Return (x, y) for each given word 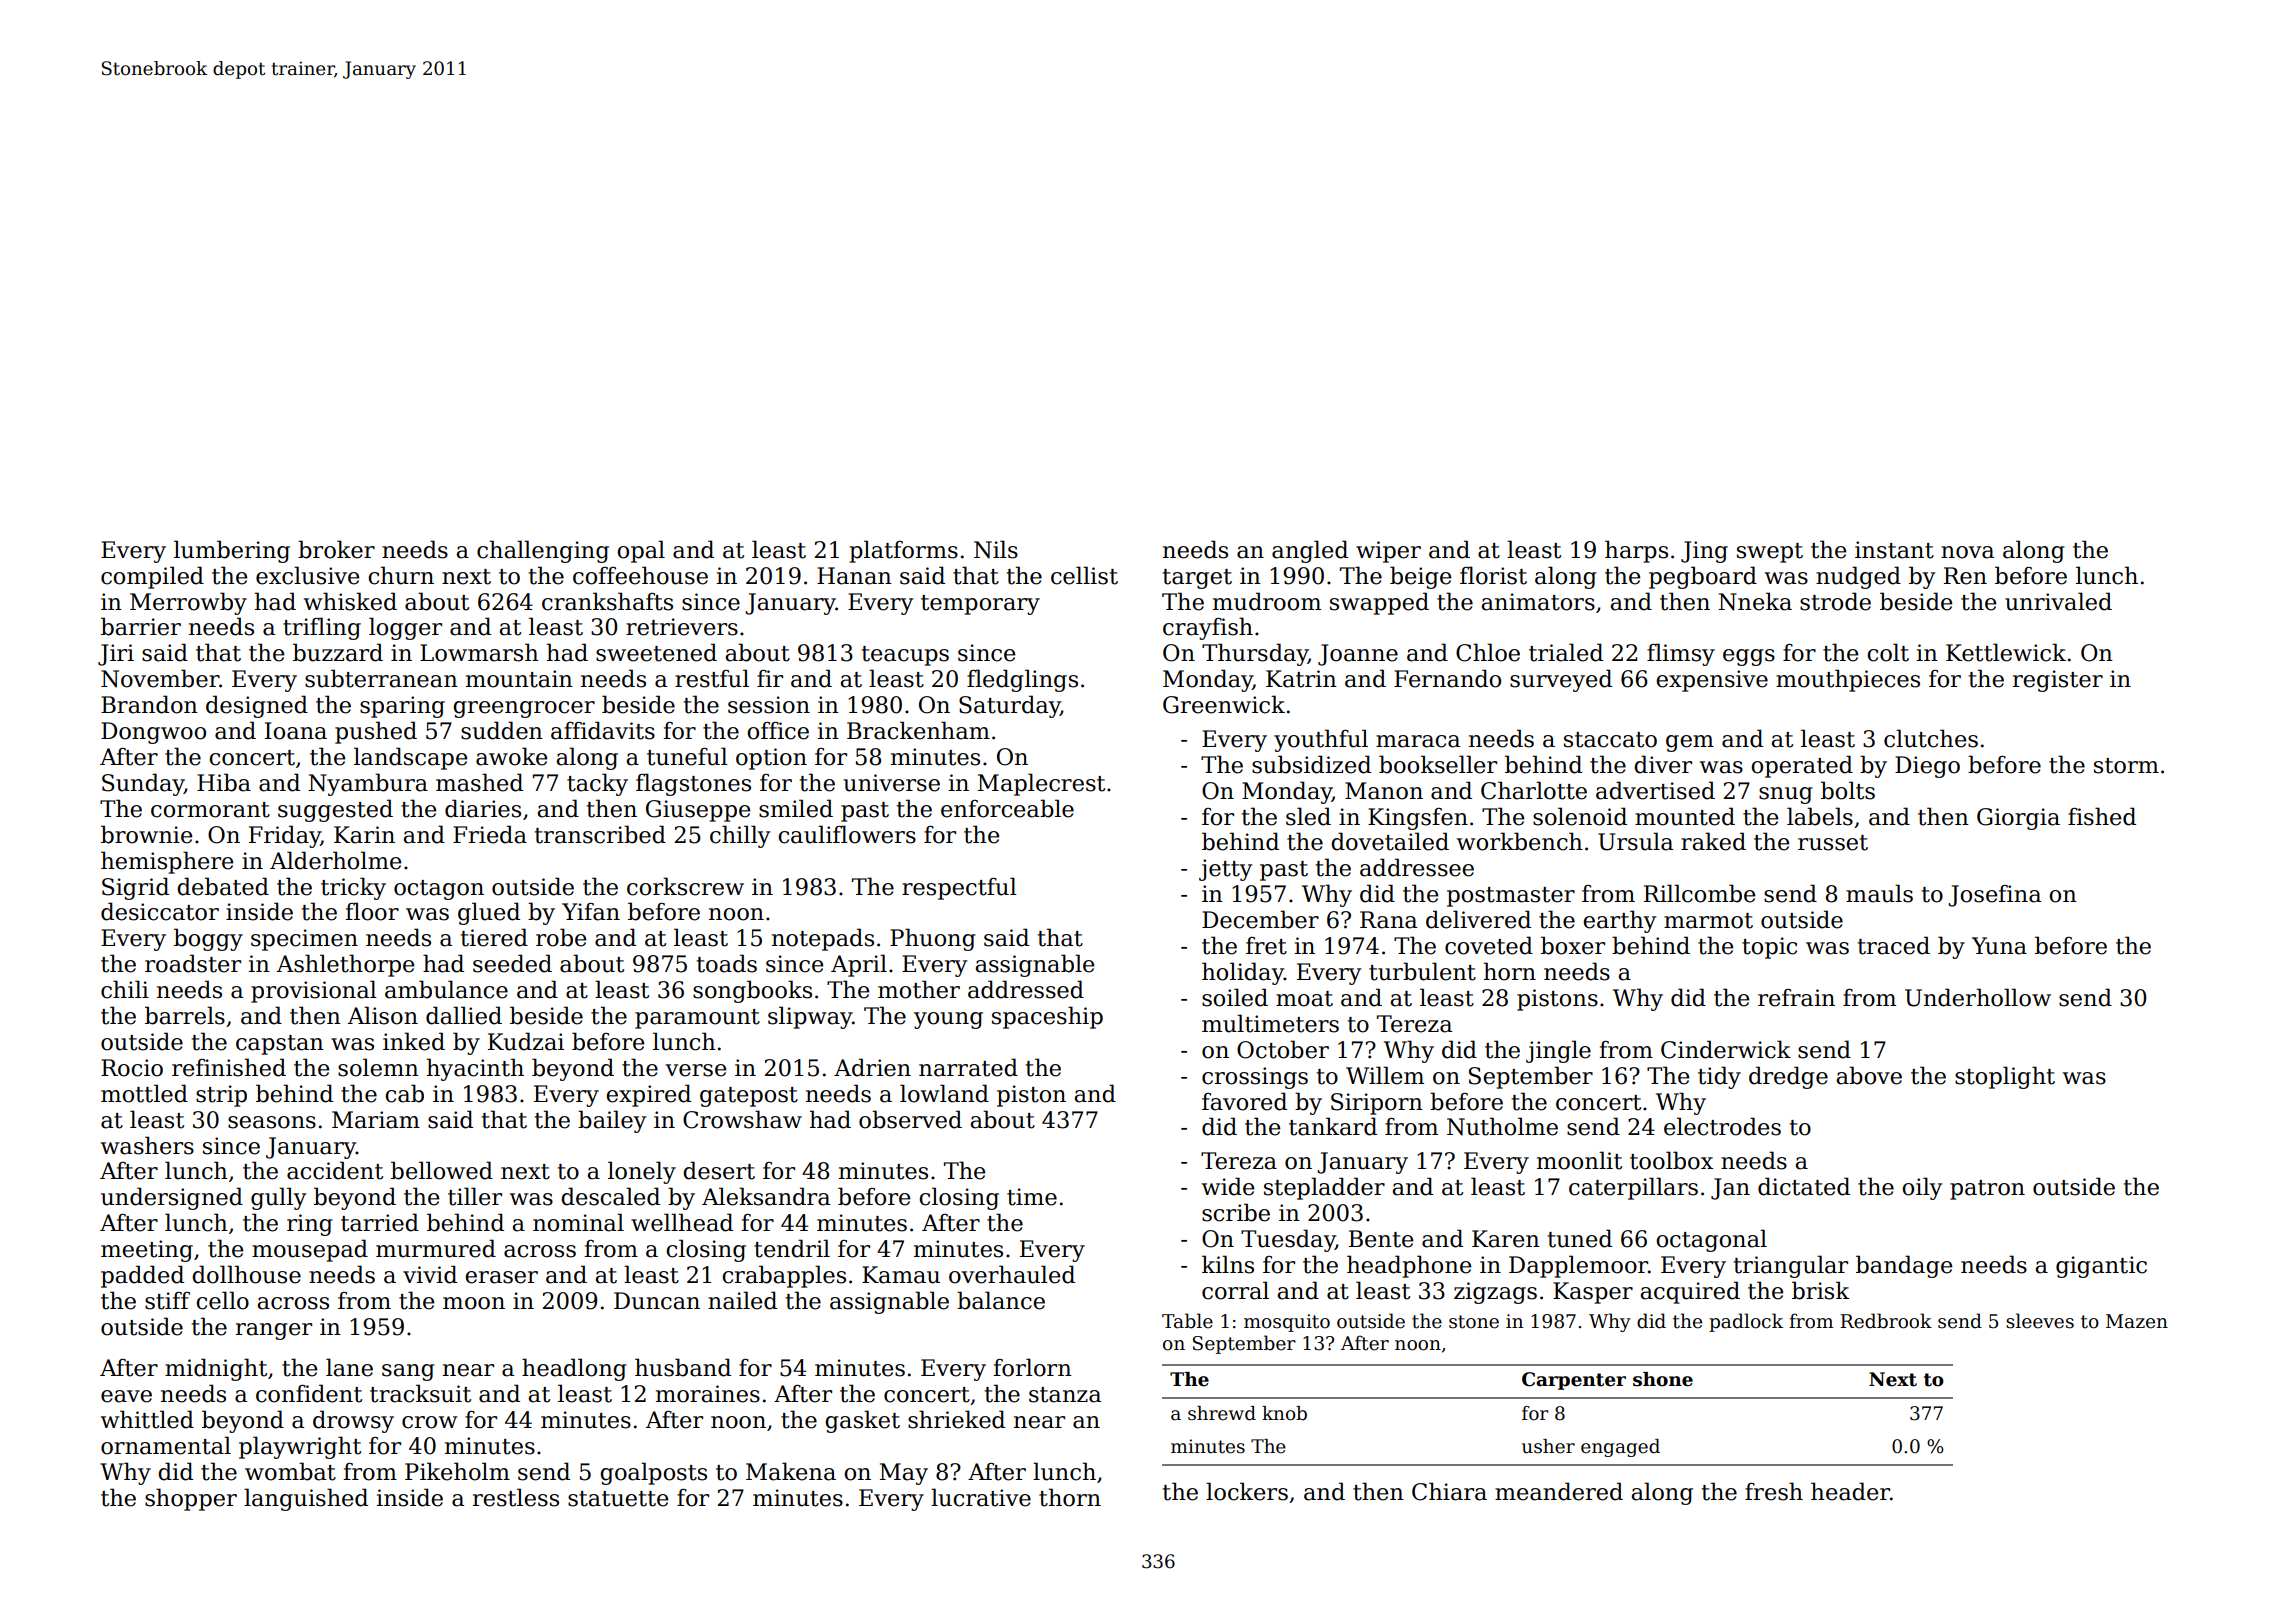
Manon (1384, 791)
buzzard (338, 652)
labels (1820, 816)
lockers (1247, 1491)
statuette (618, 1499)
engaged (1620, 1448)
